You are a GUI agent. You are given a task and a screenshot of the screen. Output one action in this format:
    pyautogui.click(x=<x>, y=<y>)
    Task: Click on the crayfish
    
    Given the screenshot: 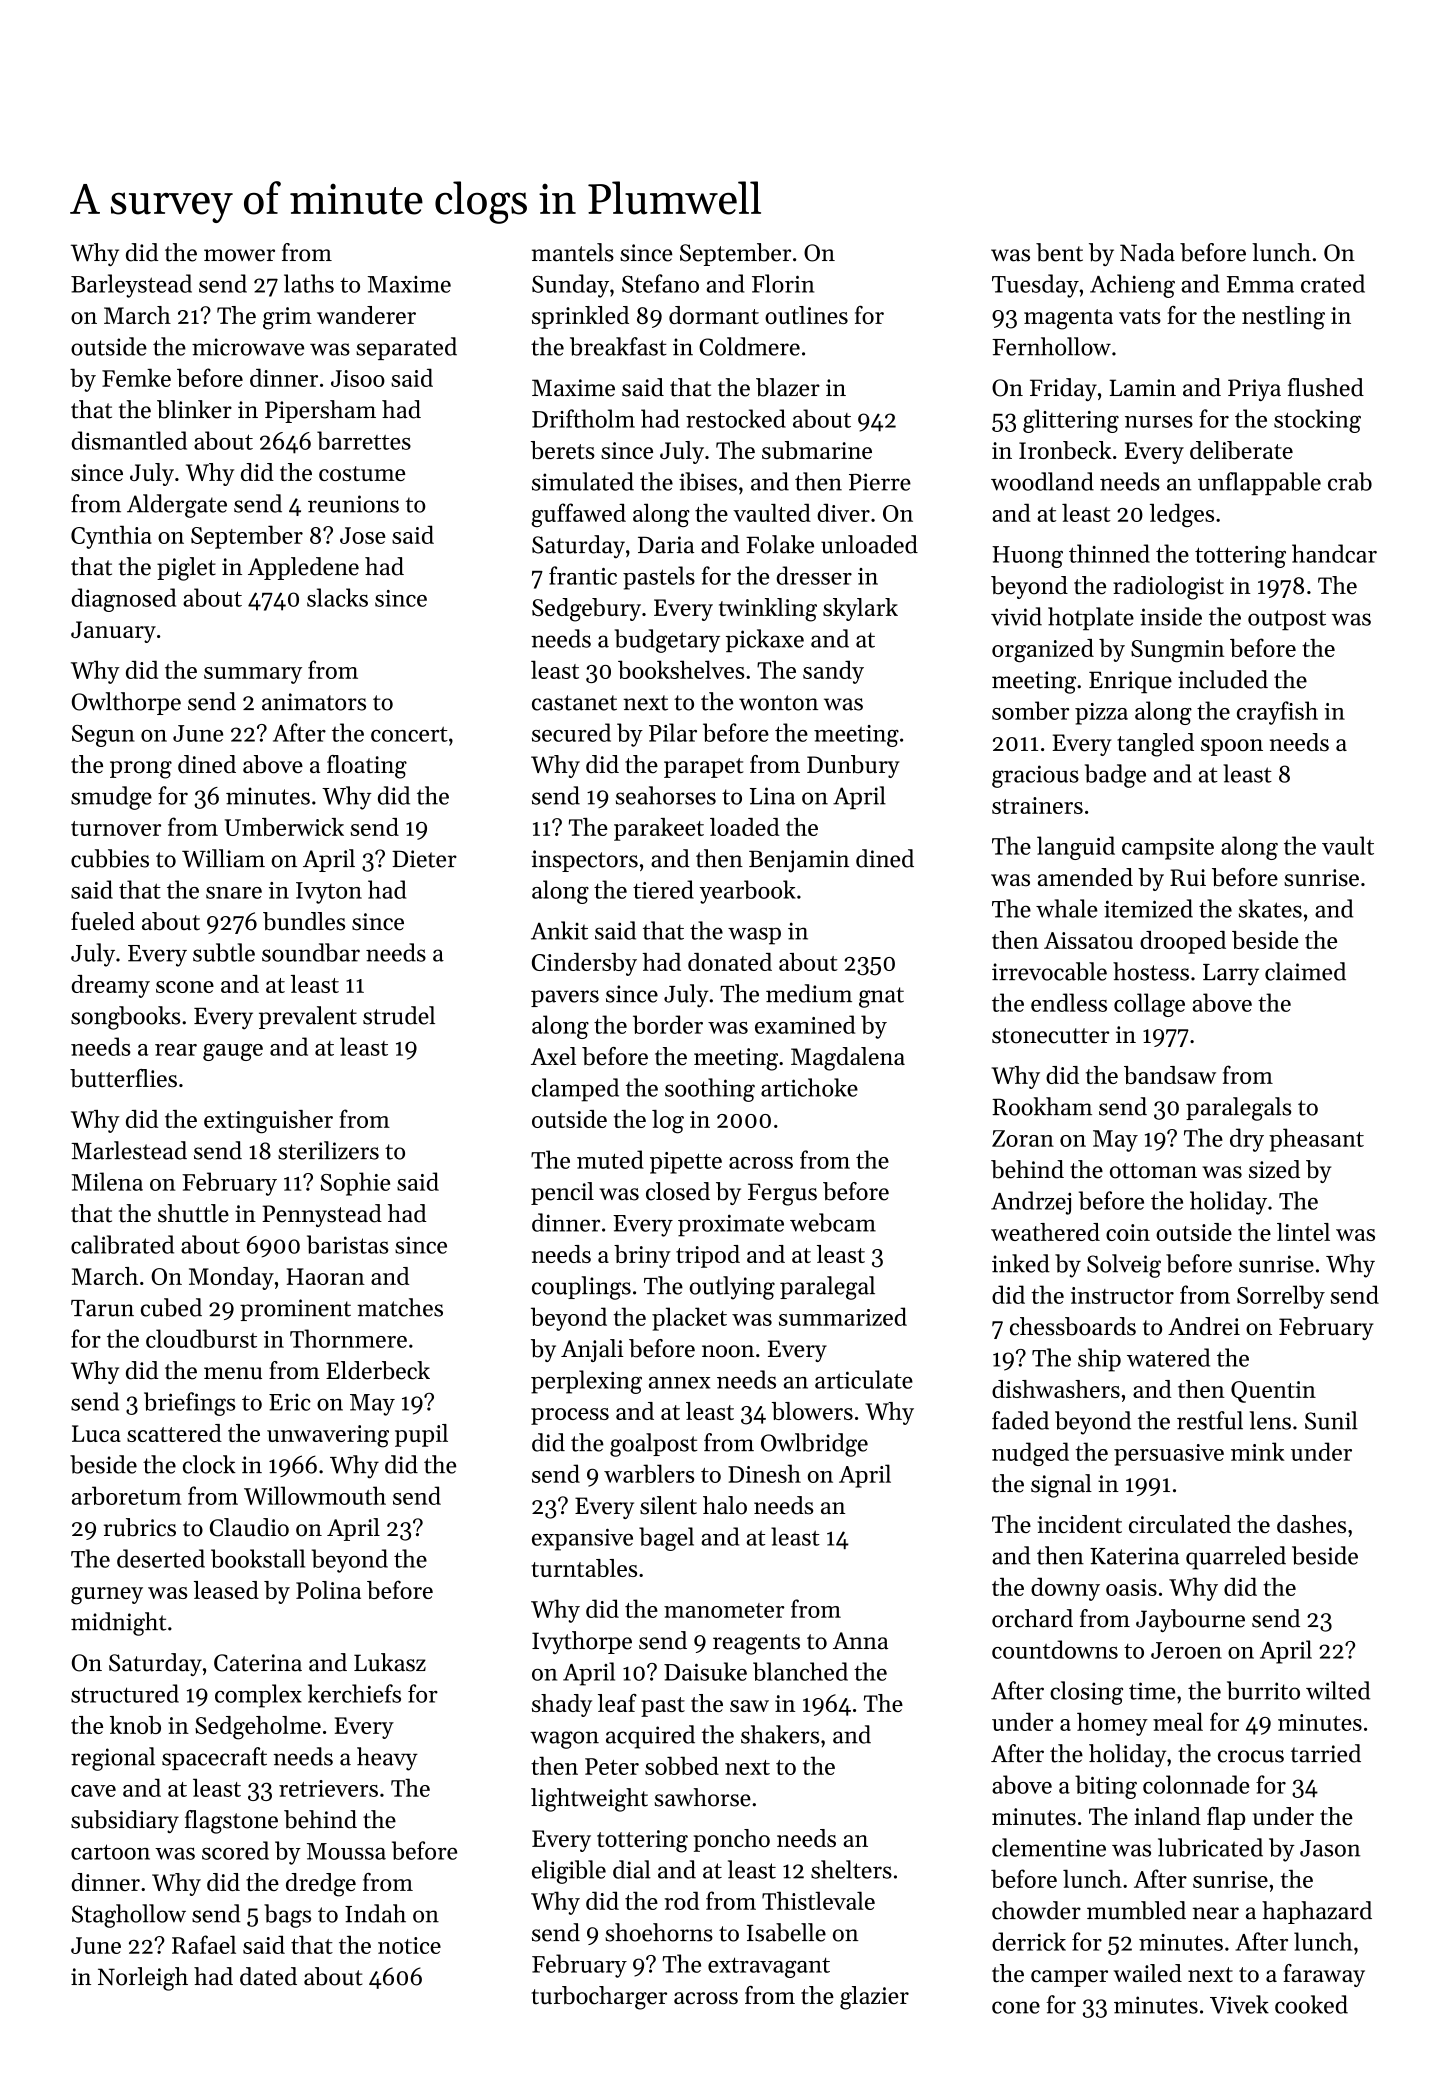 What is the action you would take?
    pyautogui.click(x=1277, y=713)
